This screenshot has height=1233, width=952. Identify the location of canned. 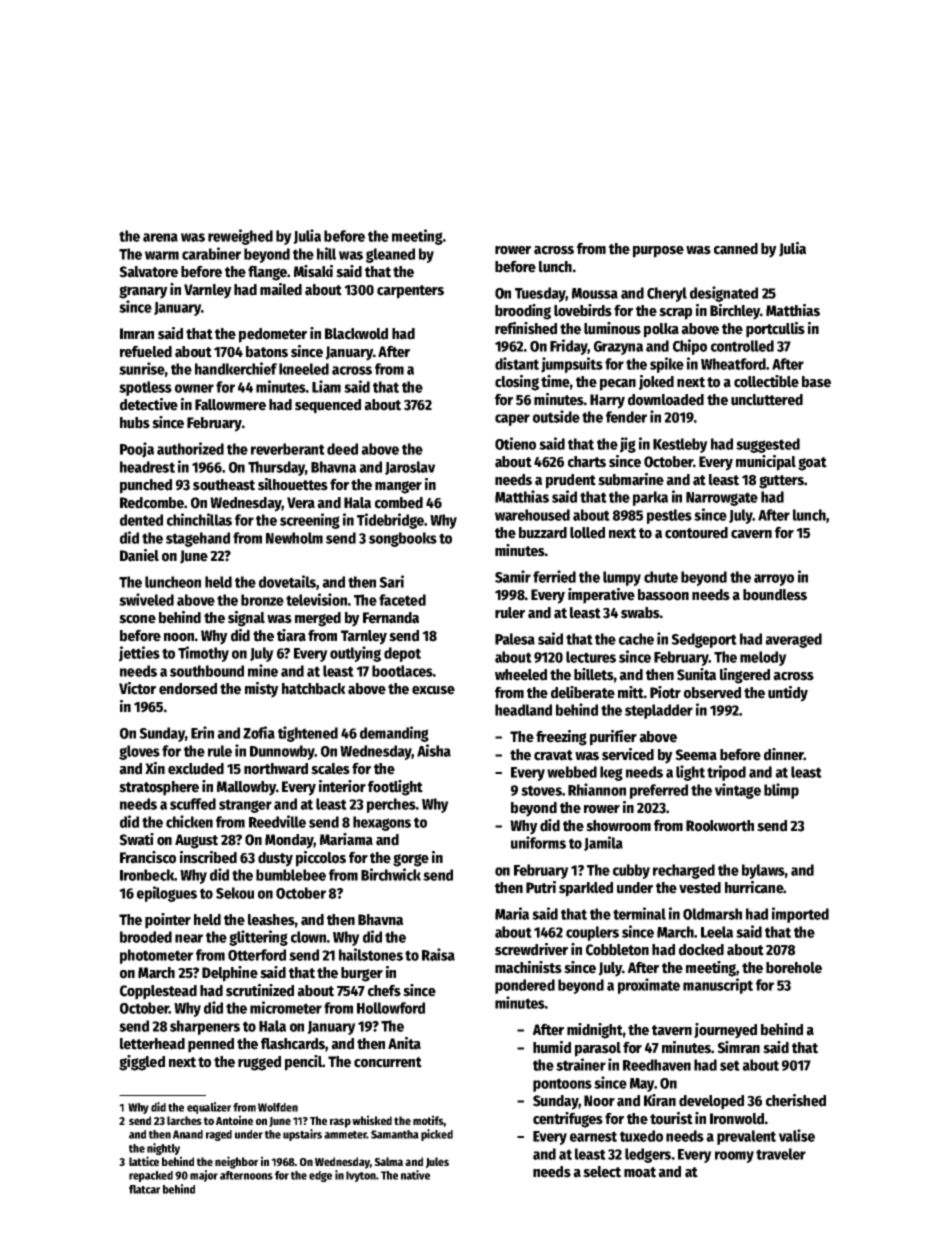
(736, 249).
